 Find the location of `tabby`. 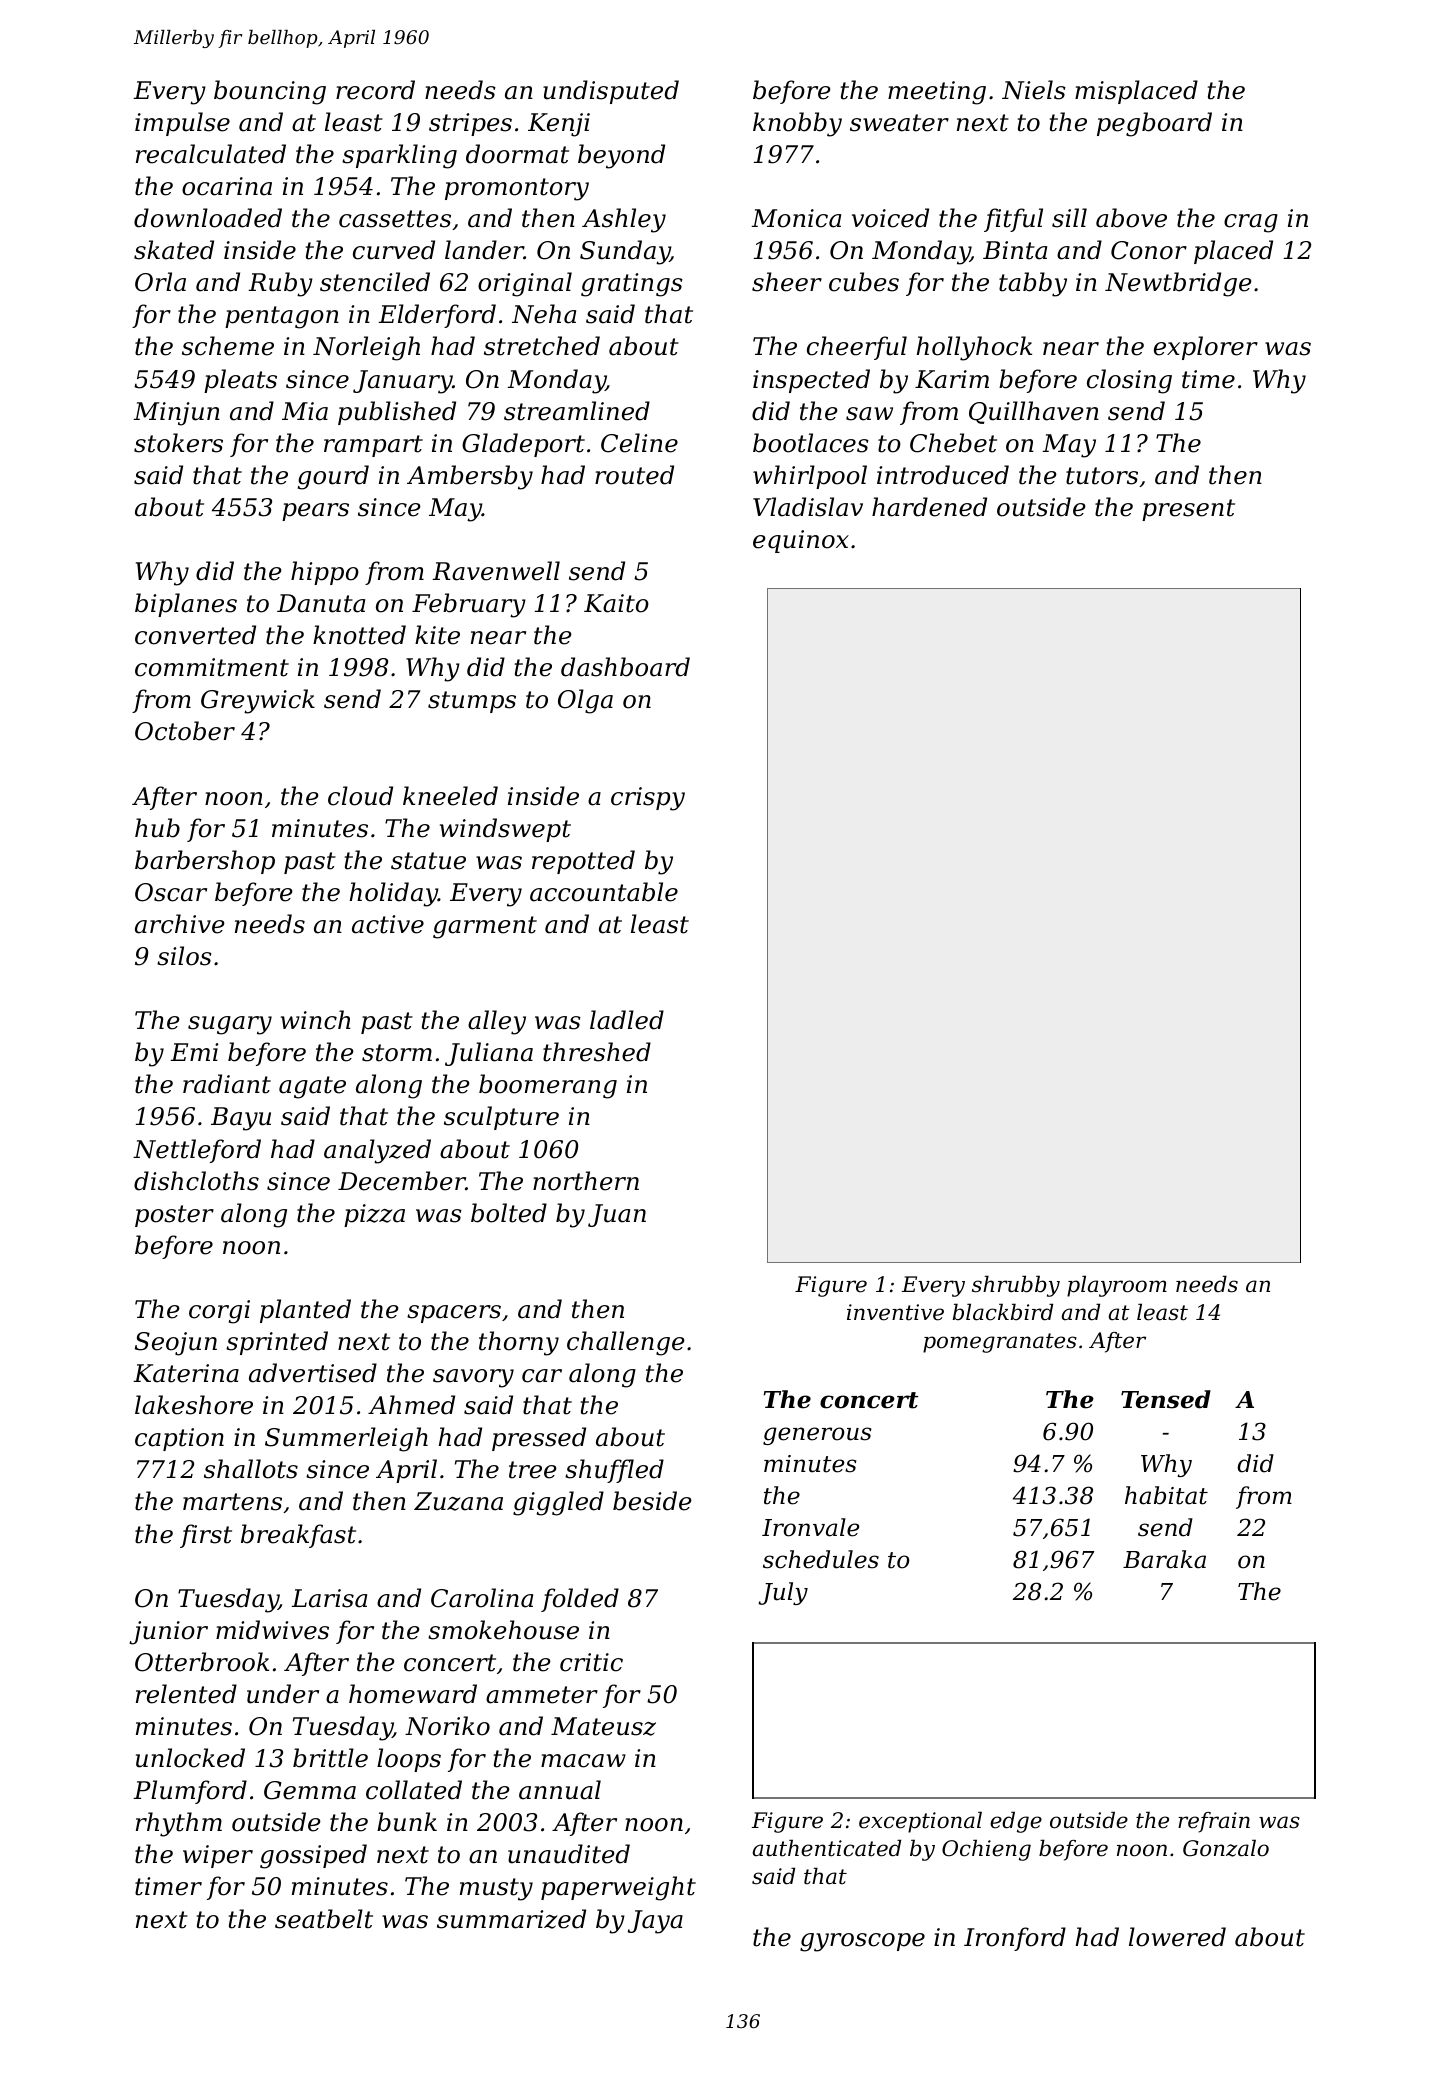

tabby is located at coordinates (1033, 284).
